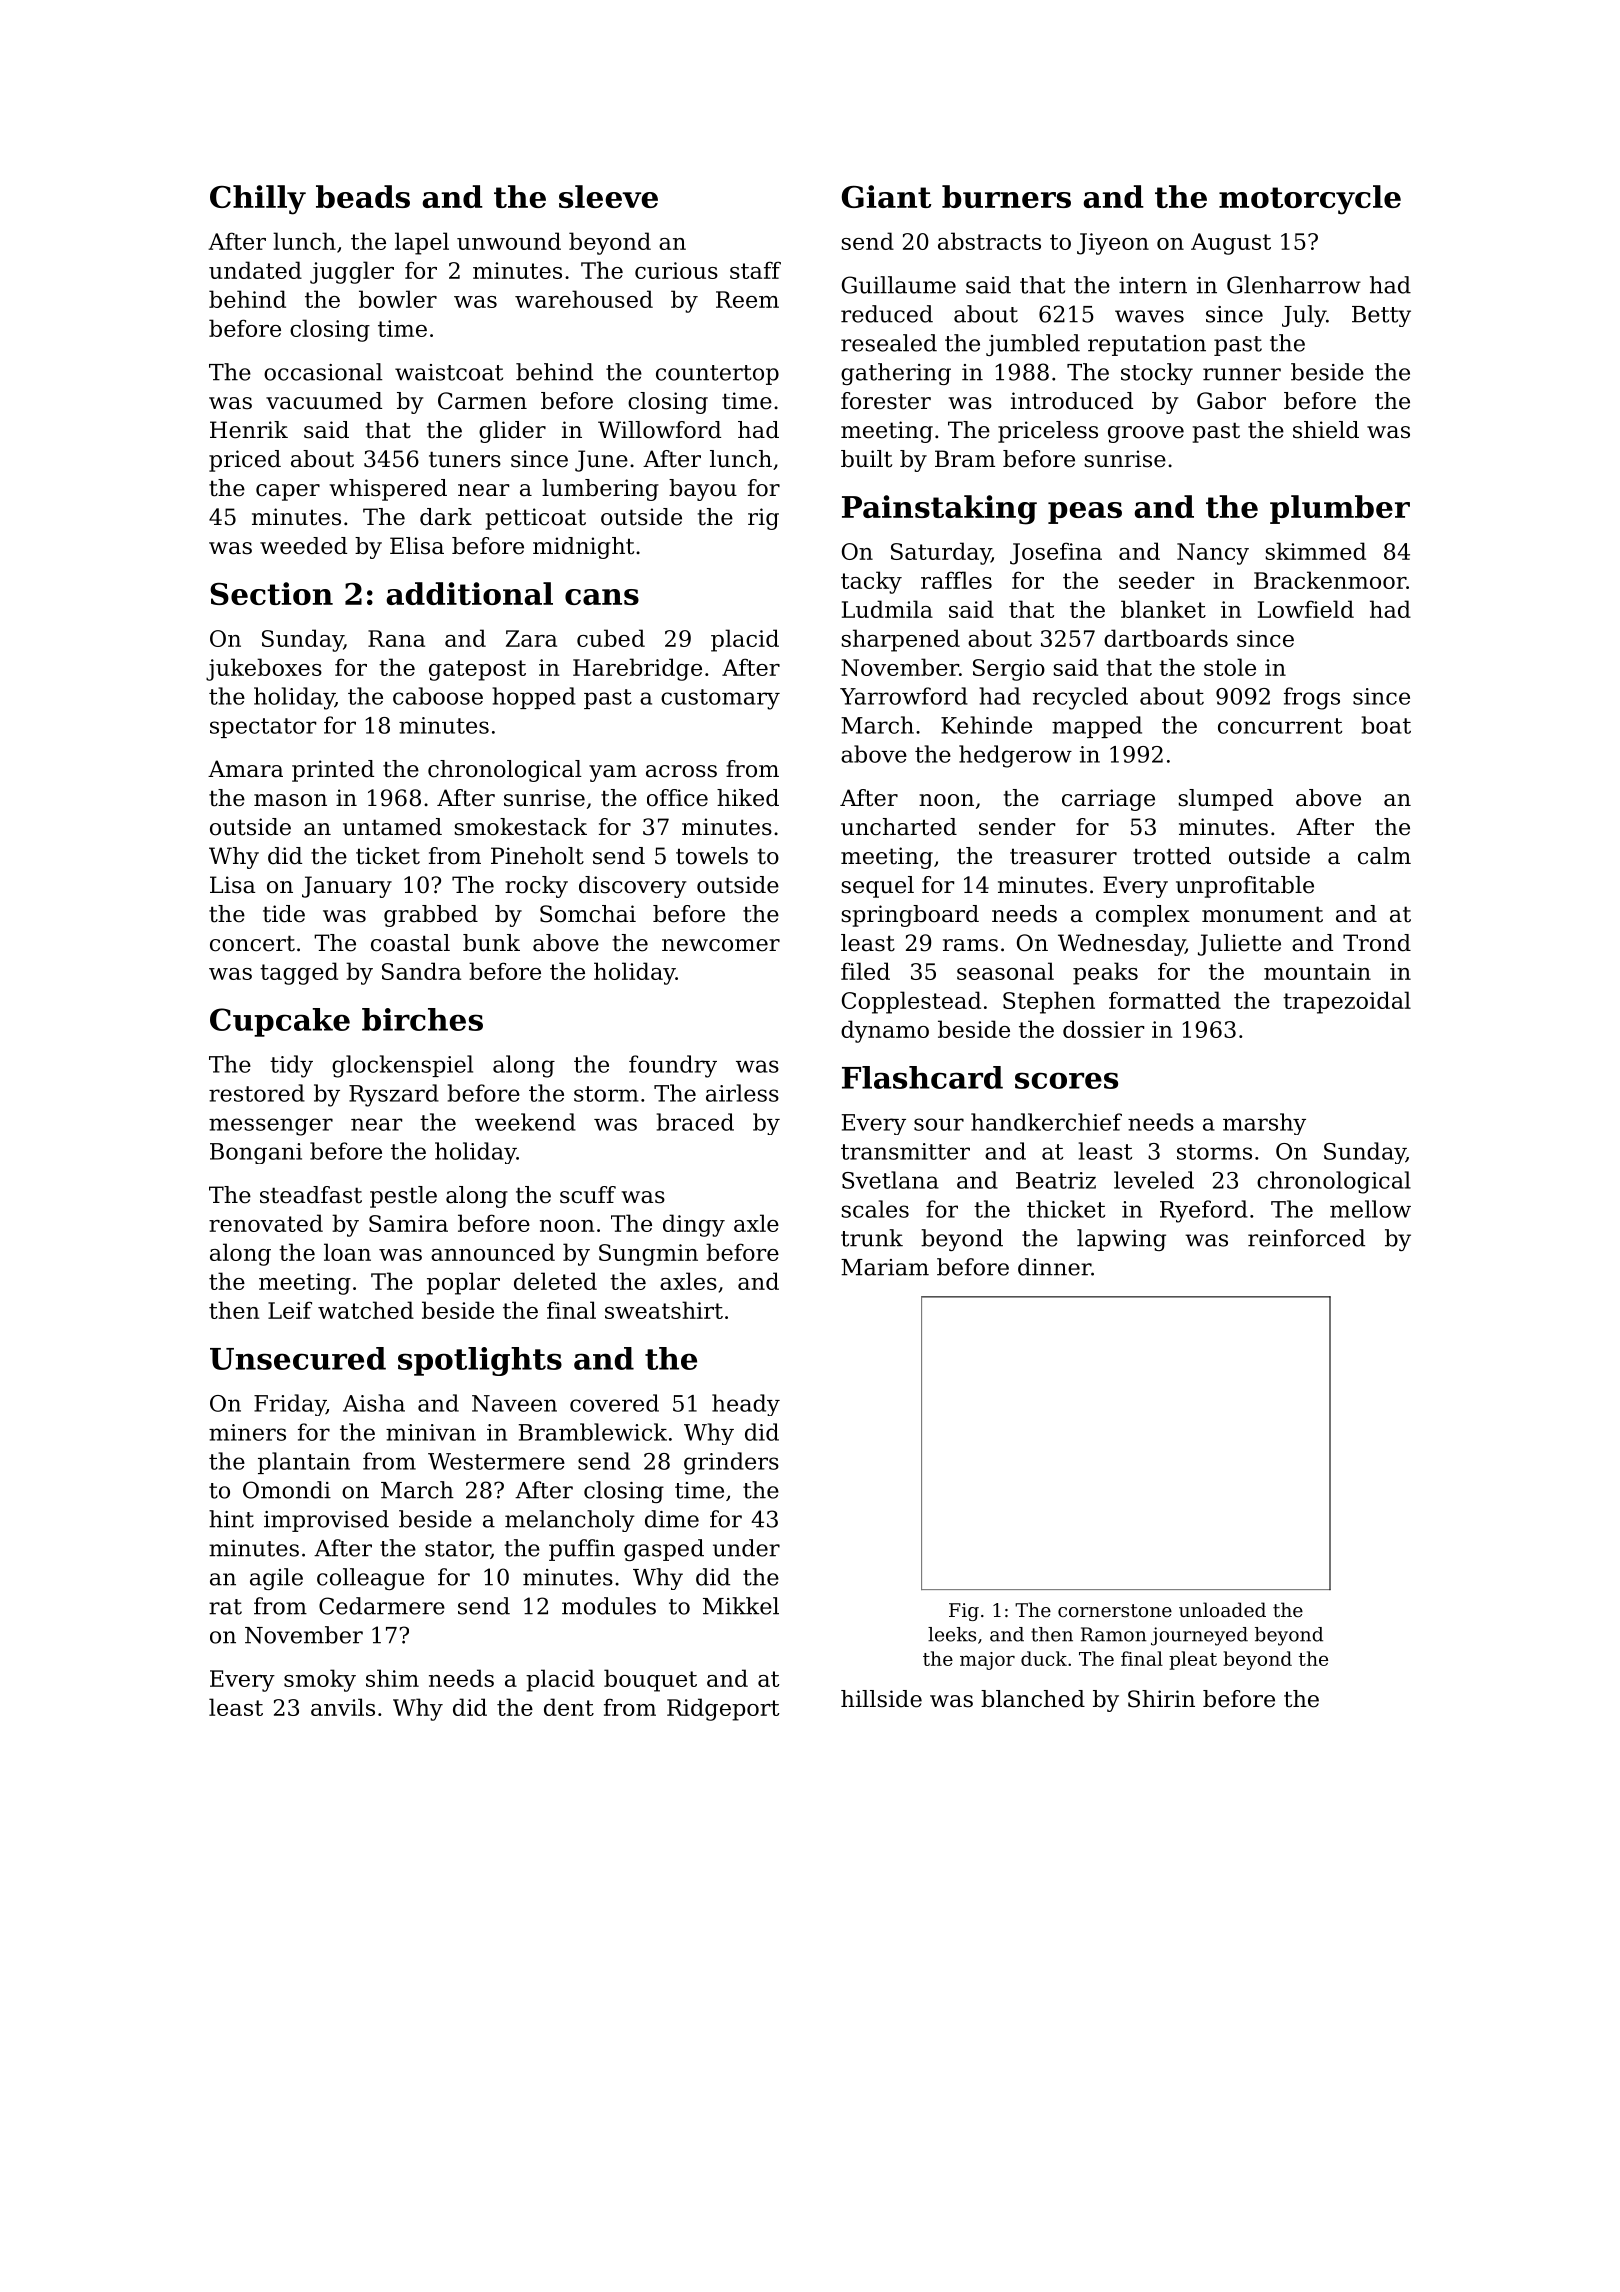 The width and height of the image is (1620, 2292). Describe the element at coordinates (388, 856) in the image. I see `ticket` at that location.
